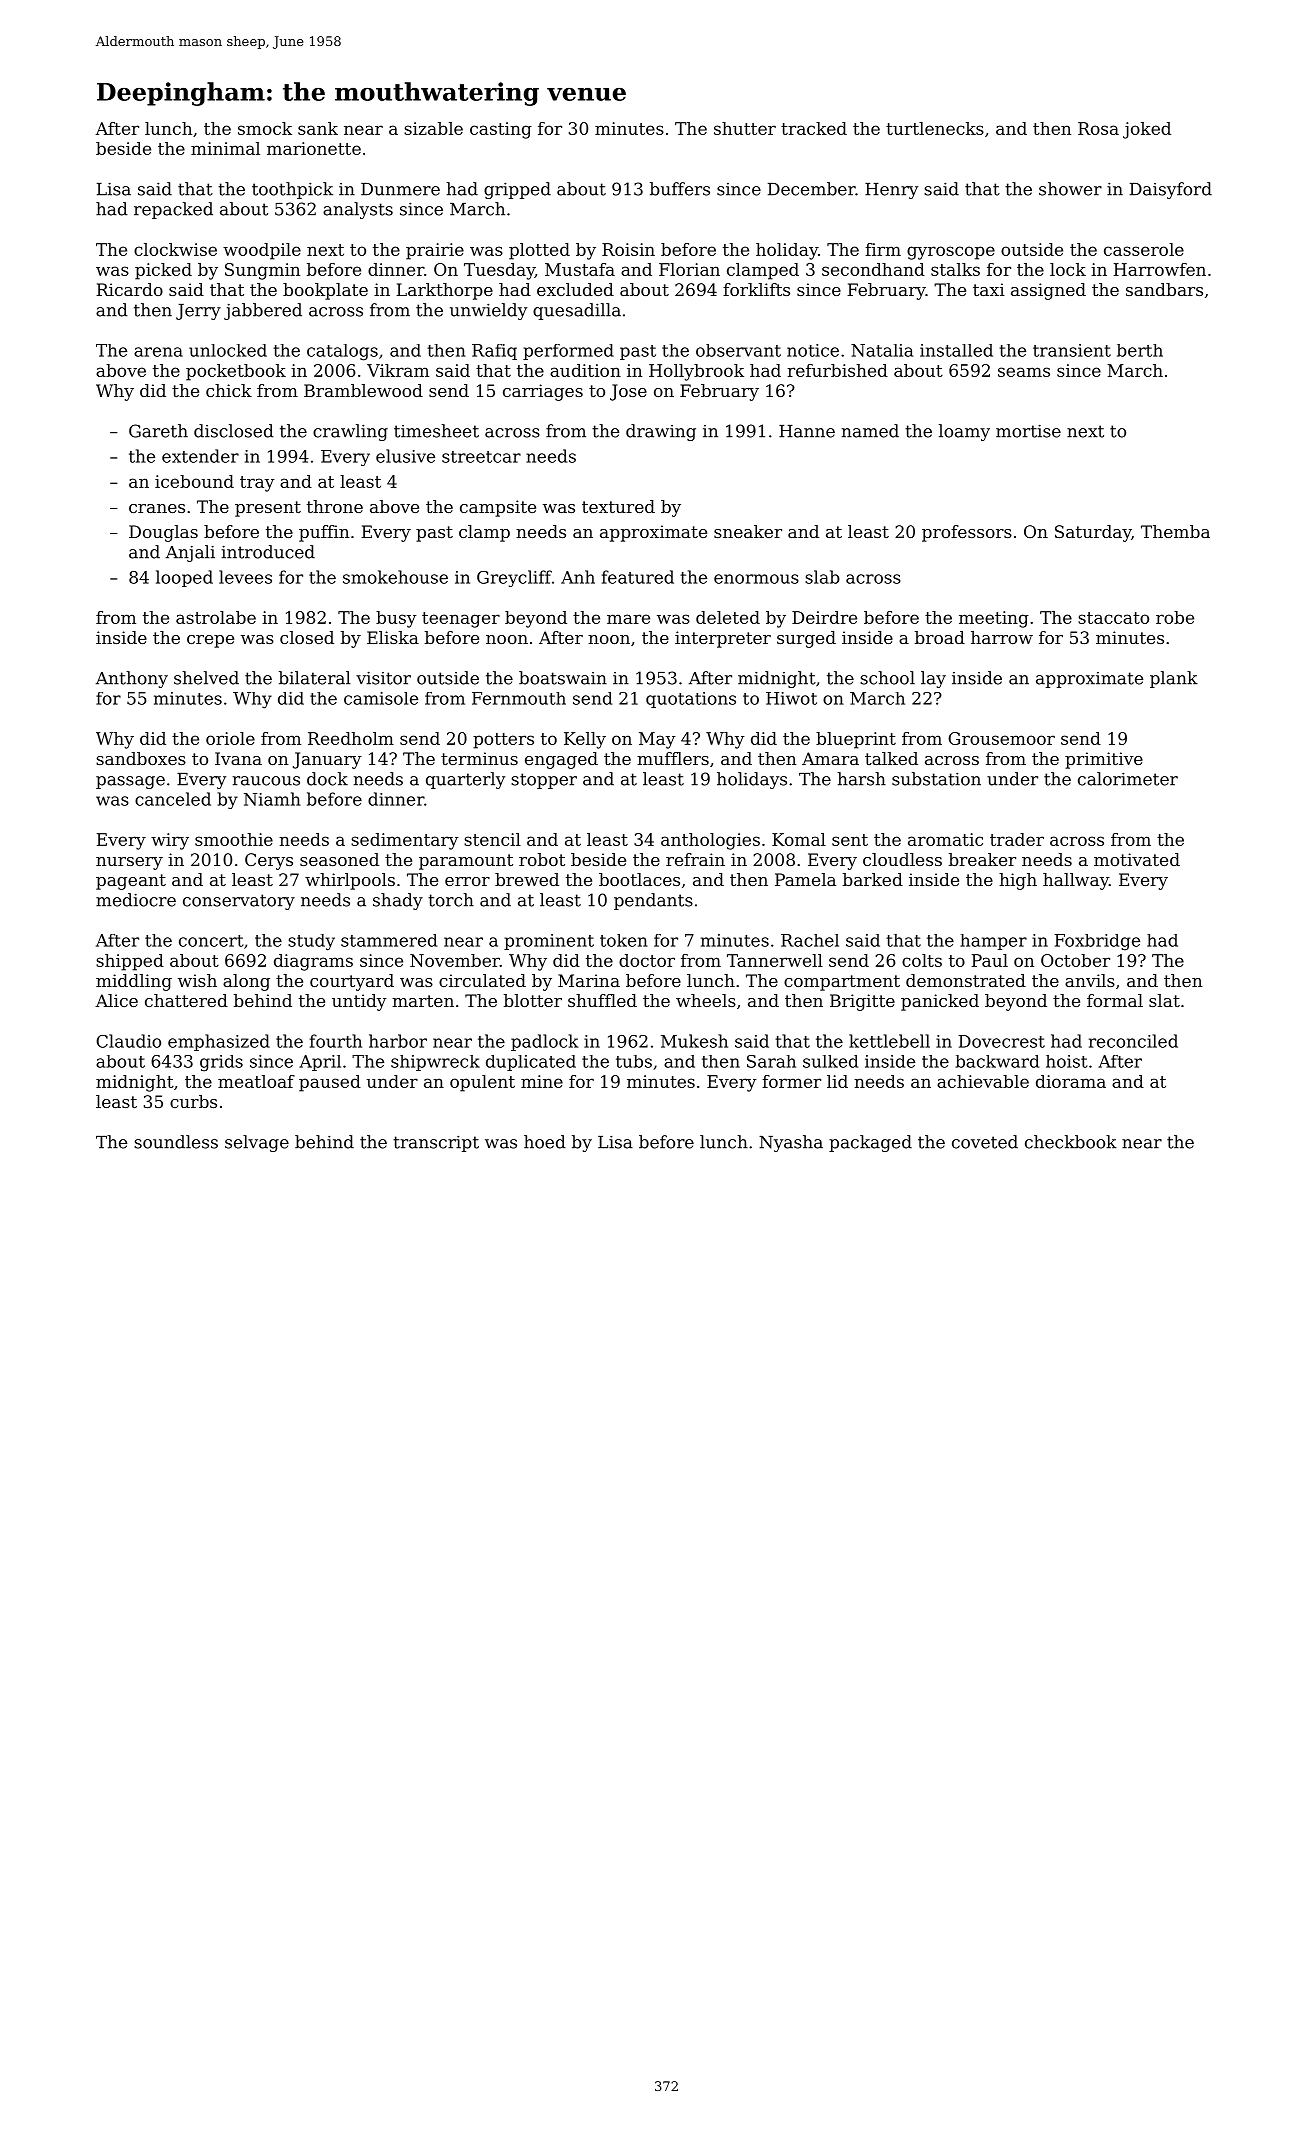  Describe the element at coordinates (482, 1083) in the document. I see `opulent` at that location.
